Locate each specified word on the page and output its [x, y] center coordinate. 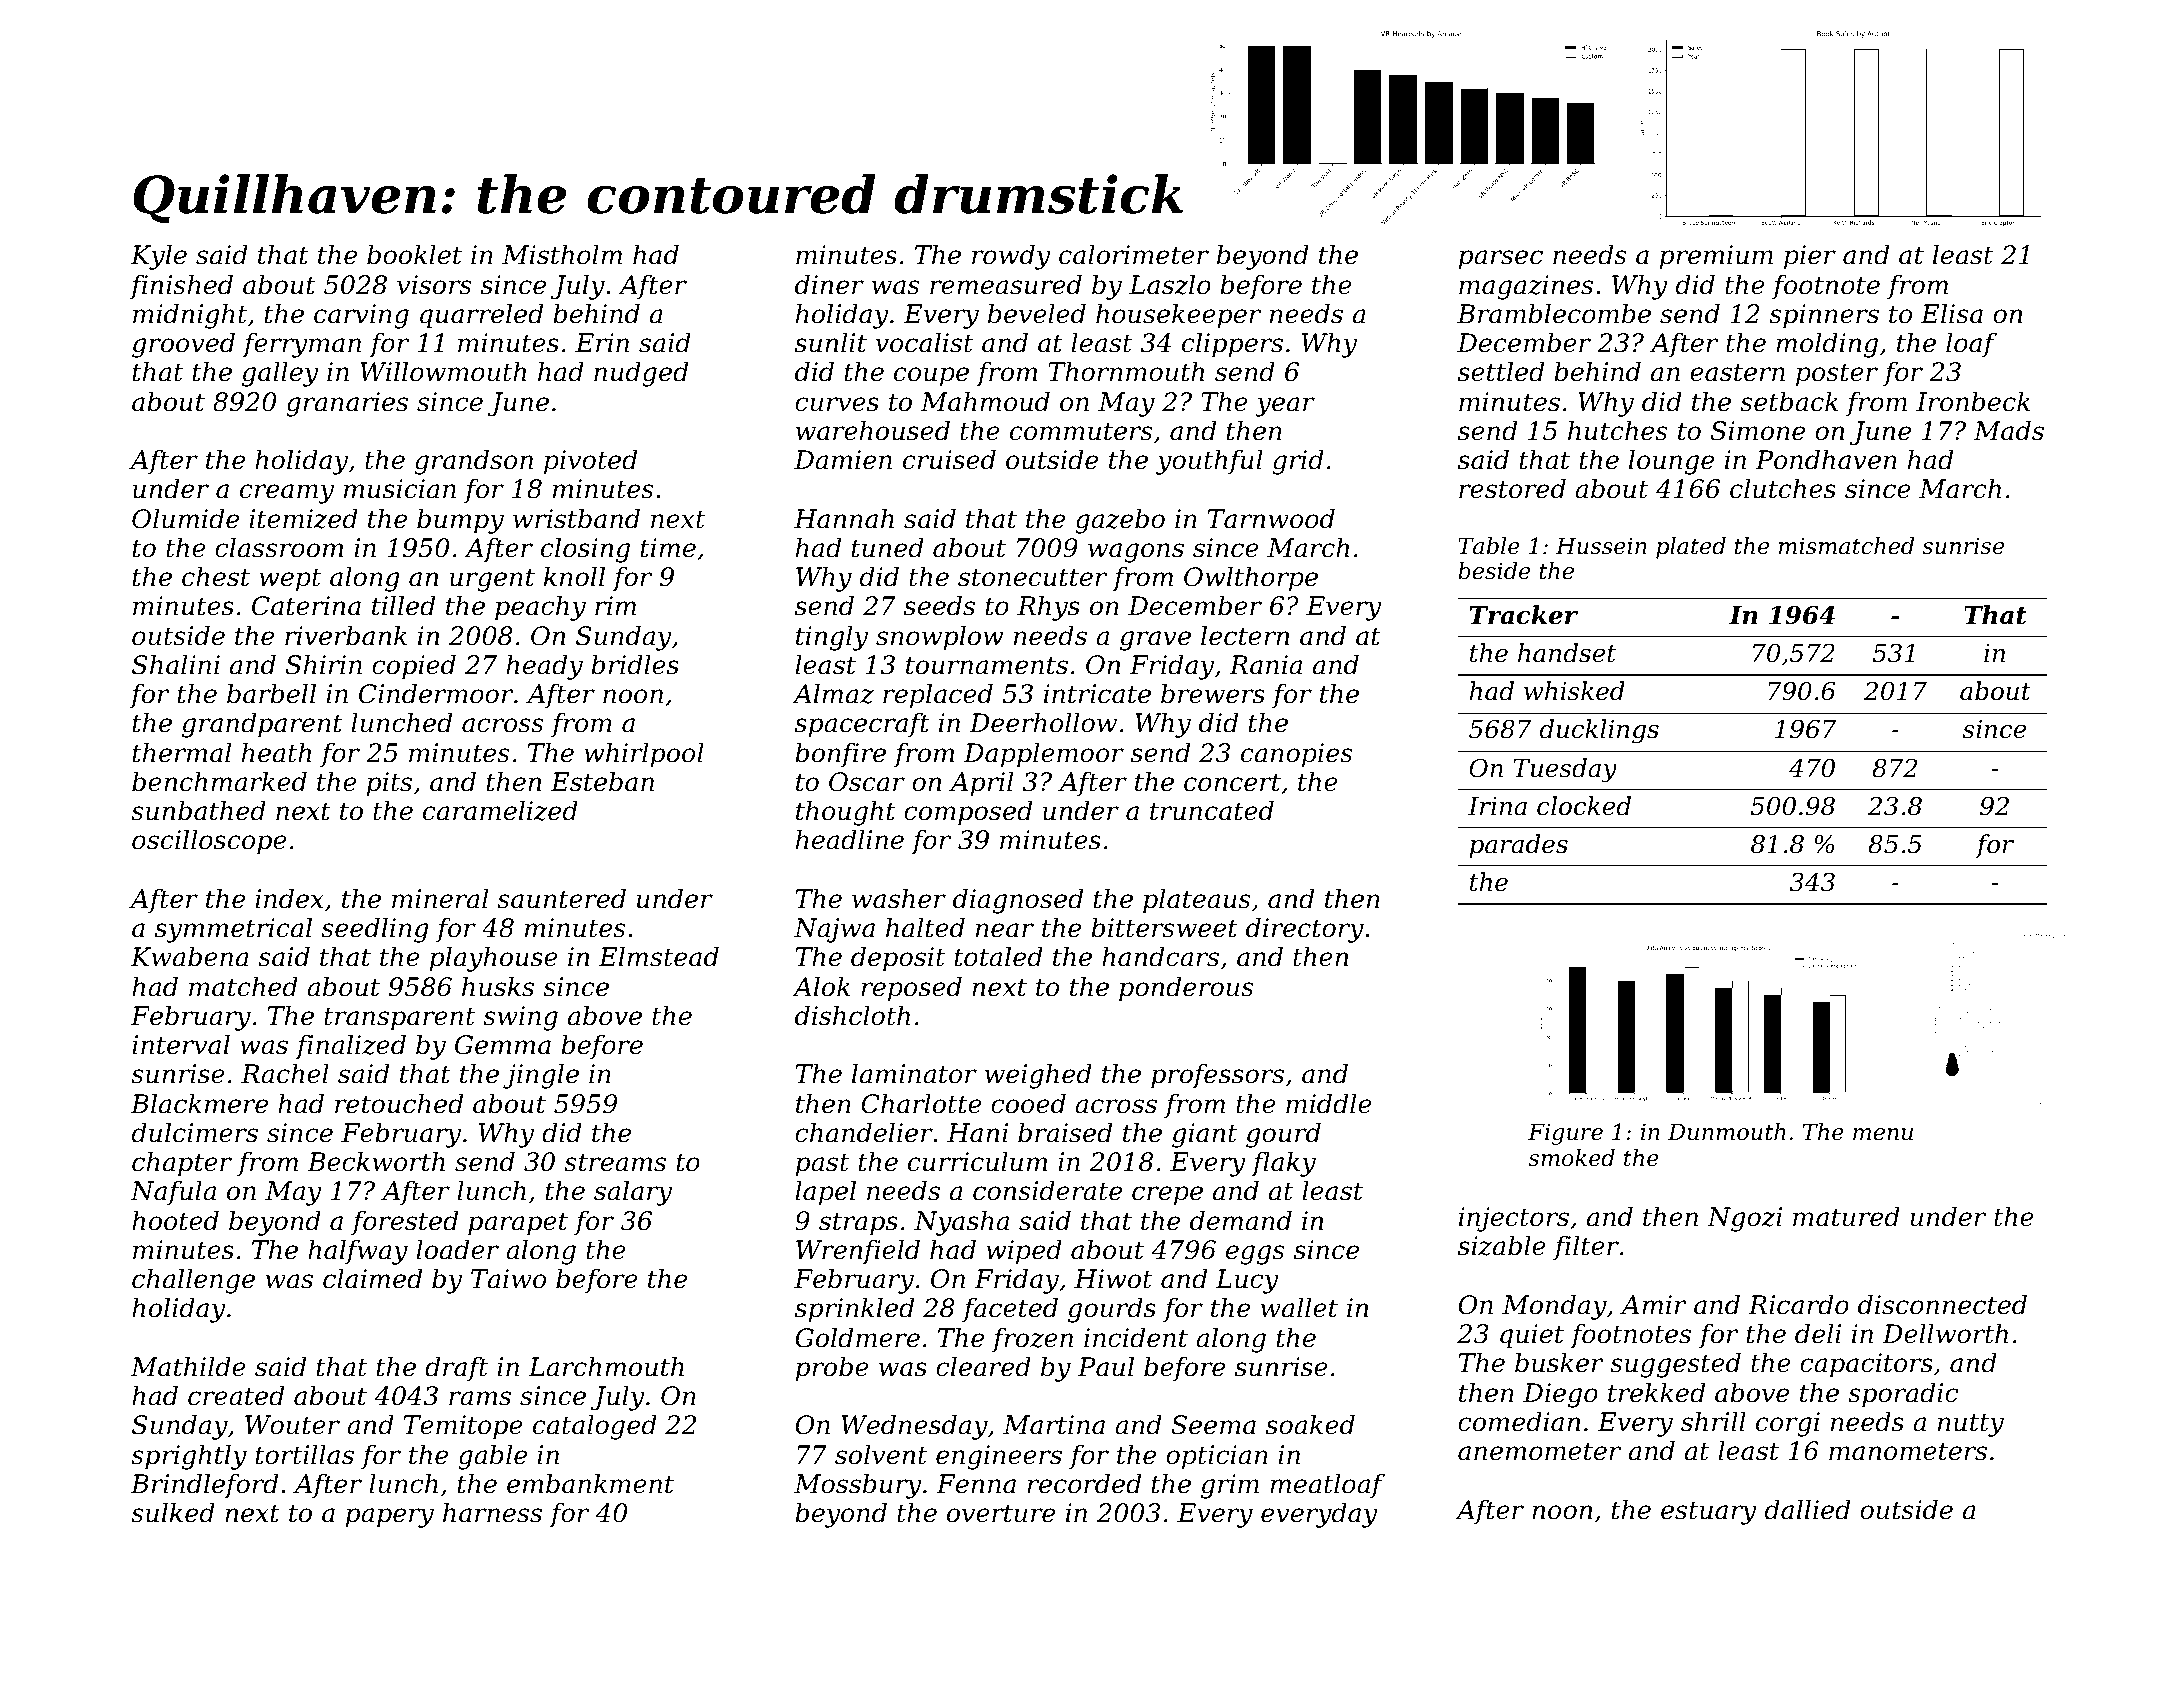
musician [400, 489]
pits [389, 784]
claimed [372, 1278]
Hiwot [1113, 1279]
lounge [1671, 462]
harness [492, 1512]
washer [899, 898]
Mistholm [562, 254]
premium [1716, 257]
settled [1501, 371]
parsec [1500, 260]
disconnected [1942, 1304]
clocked [1584, 806]
